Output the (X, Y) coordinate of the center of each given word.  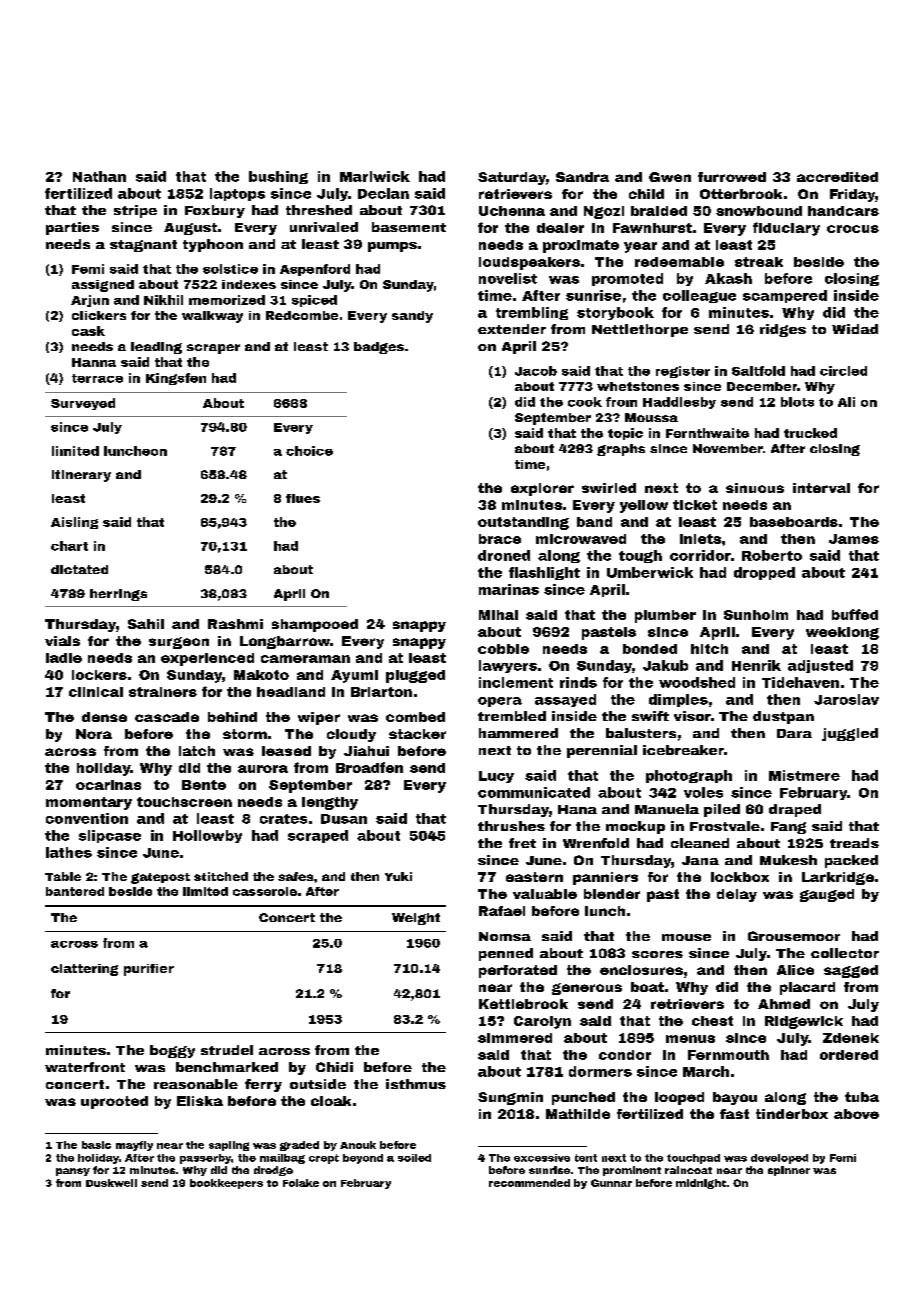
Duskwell (111, 1183)
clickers (99, 315)
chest (712, 1021)
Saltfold (758, 371)
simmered (515, 1038)
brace (500, 539)
